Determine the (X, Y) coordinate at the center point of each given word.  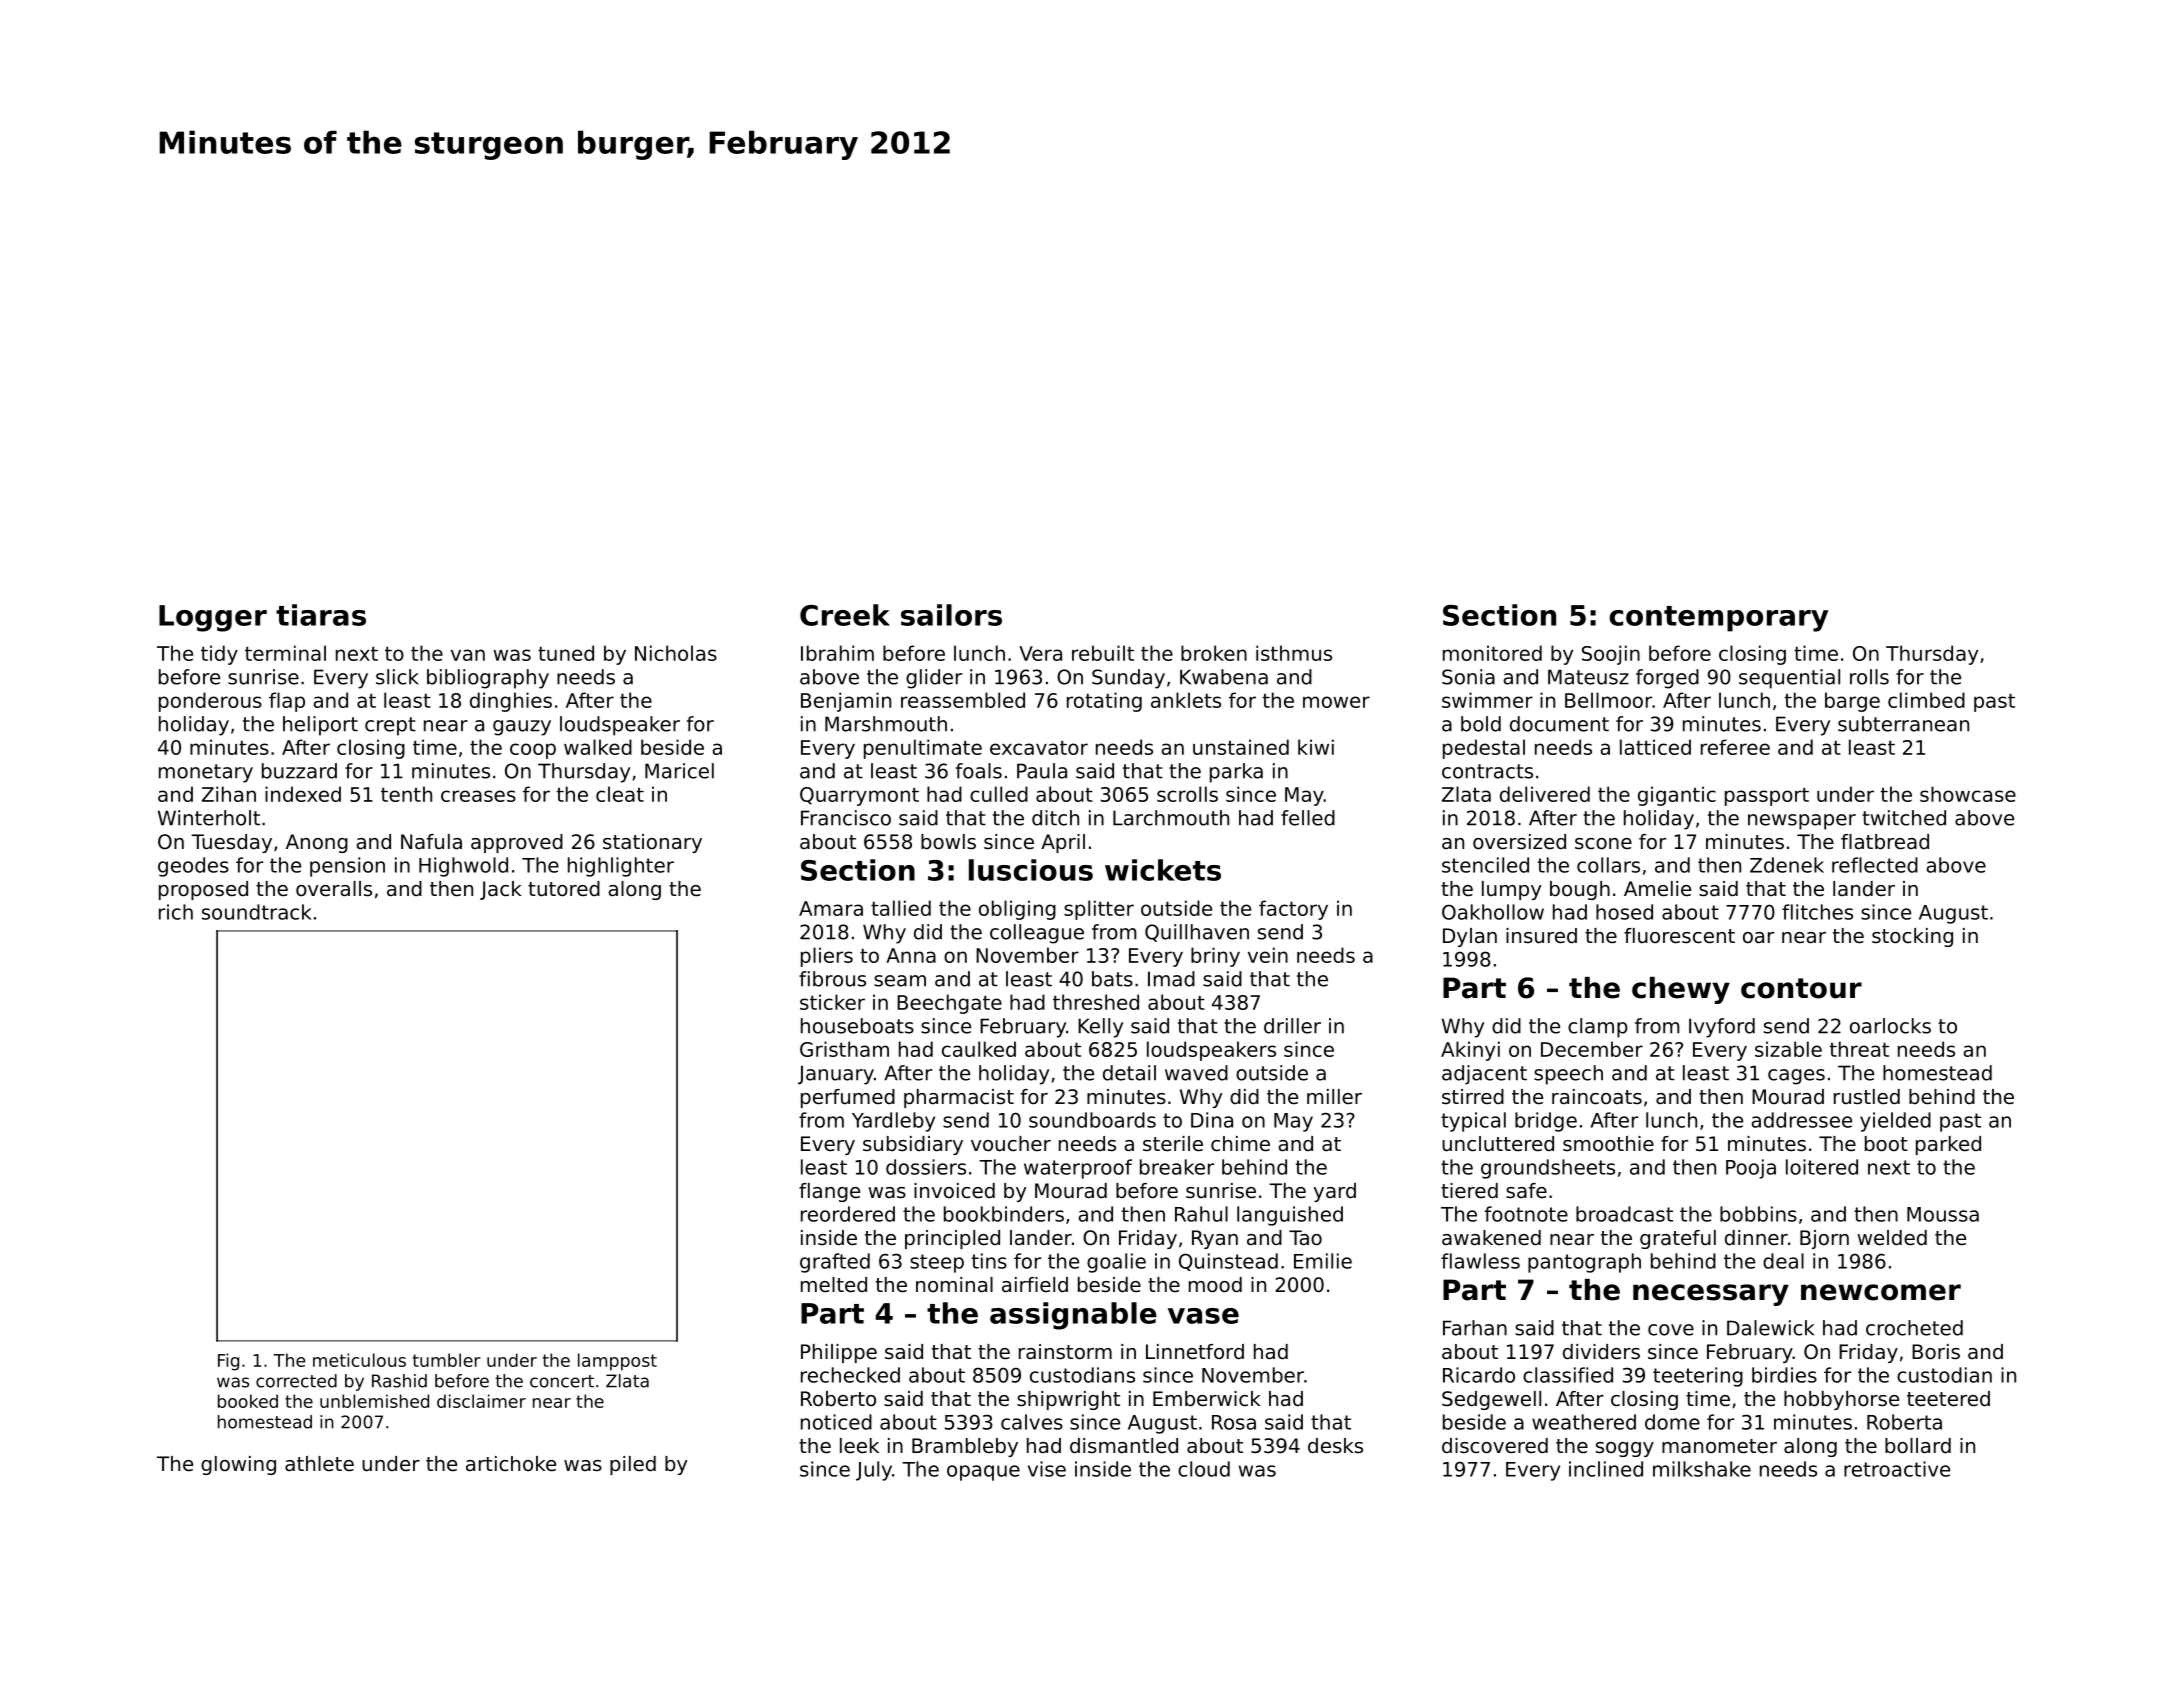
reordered (848, 1214)
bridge (1546, 1122)
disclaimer (481, 1401)
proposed (203, 890)
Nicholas (676, 653)
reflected (1875, 865)
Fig (228, 1362)
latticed (1655, 747)
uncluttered (1498, 1144)
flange (829, 1192)
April (1063, 843)
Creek (845, 615)
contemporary (1718, 619)
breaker (1177, 1167)
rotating (1104, 702)
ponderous (210, 702)
